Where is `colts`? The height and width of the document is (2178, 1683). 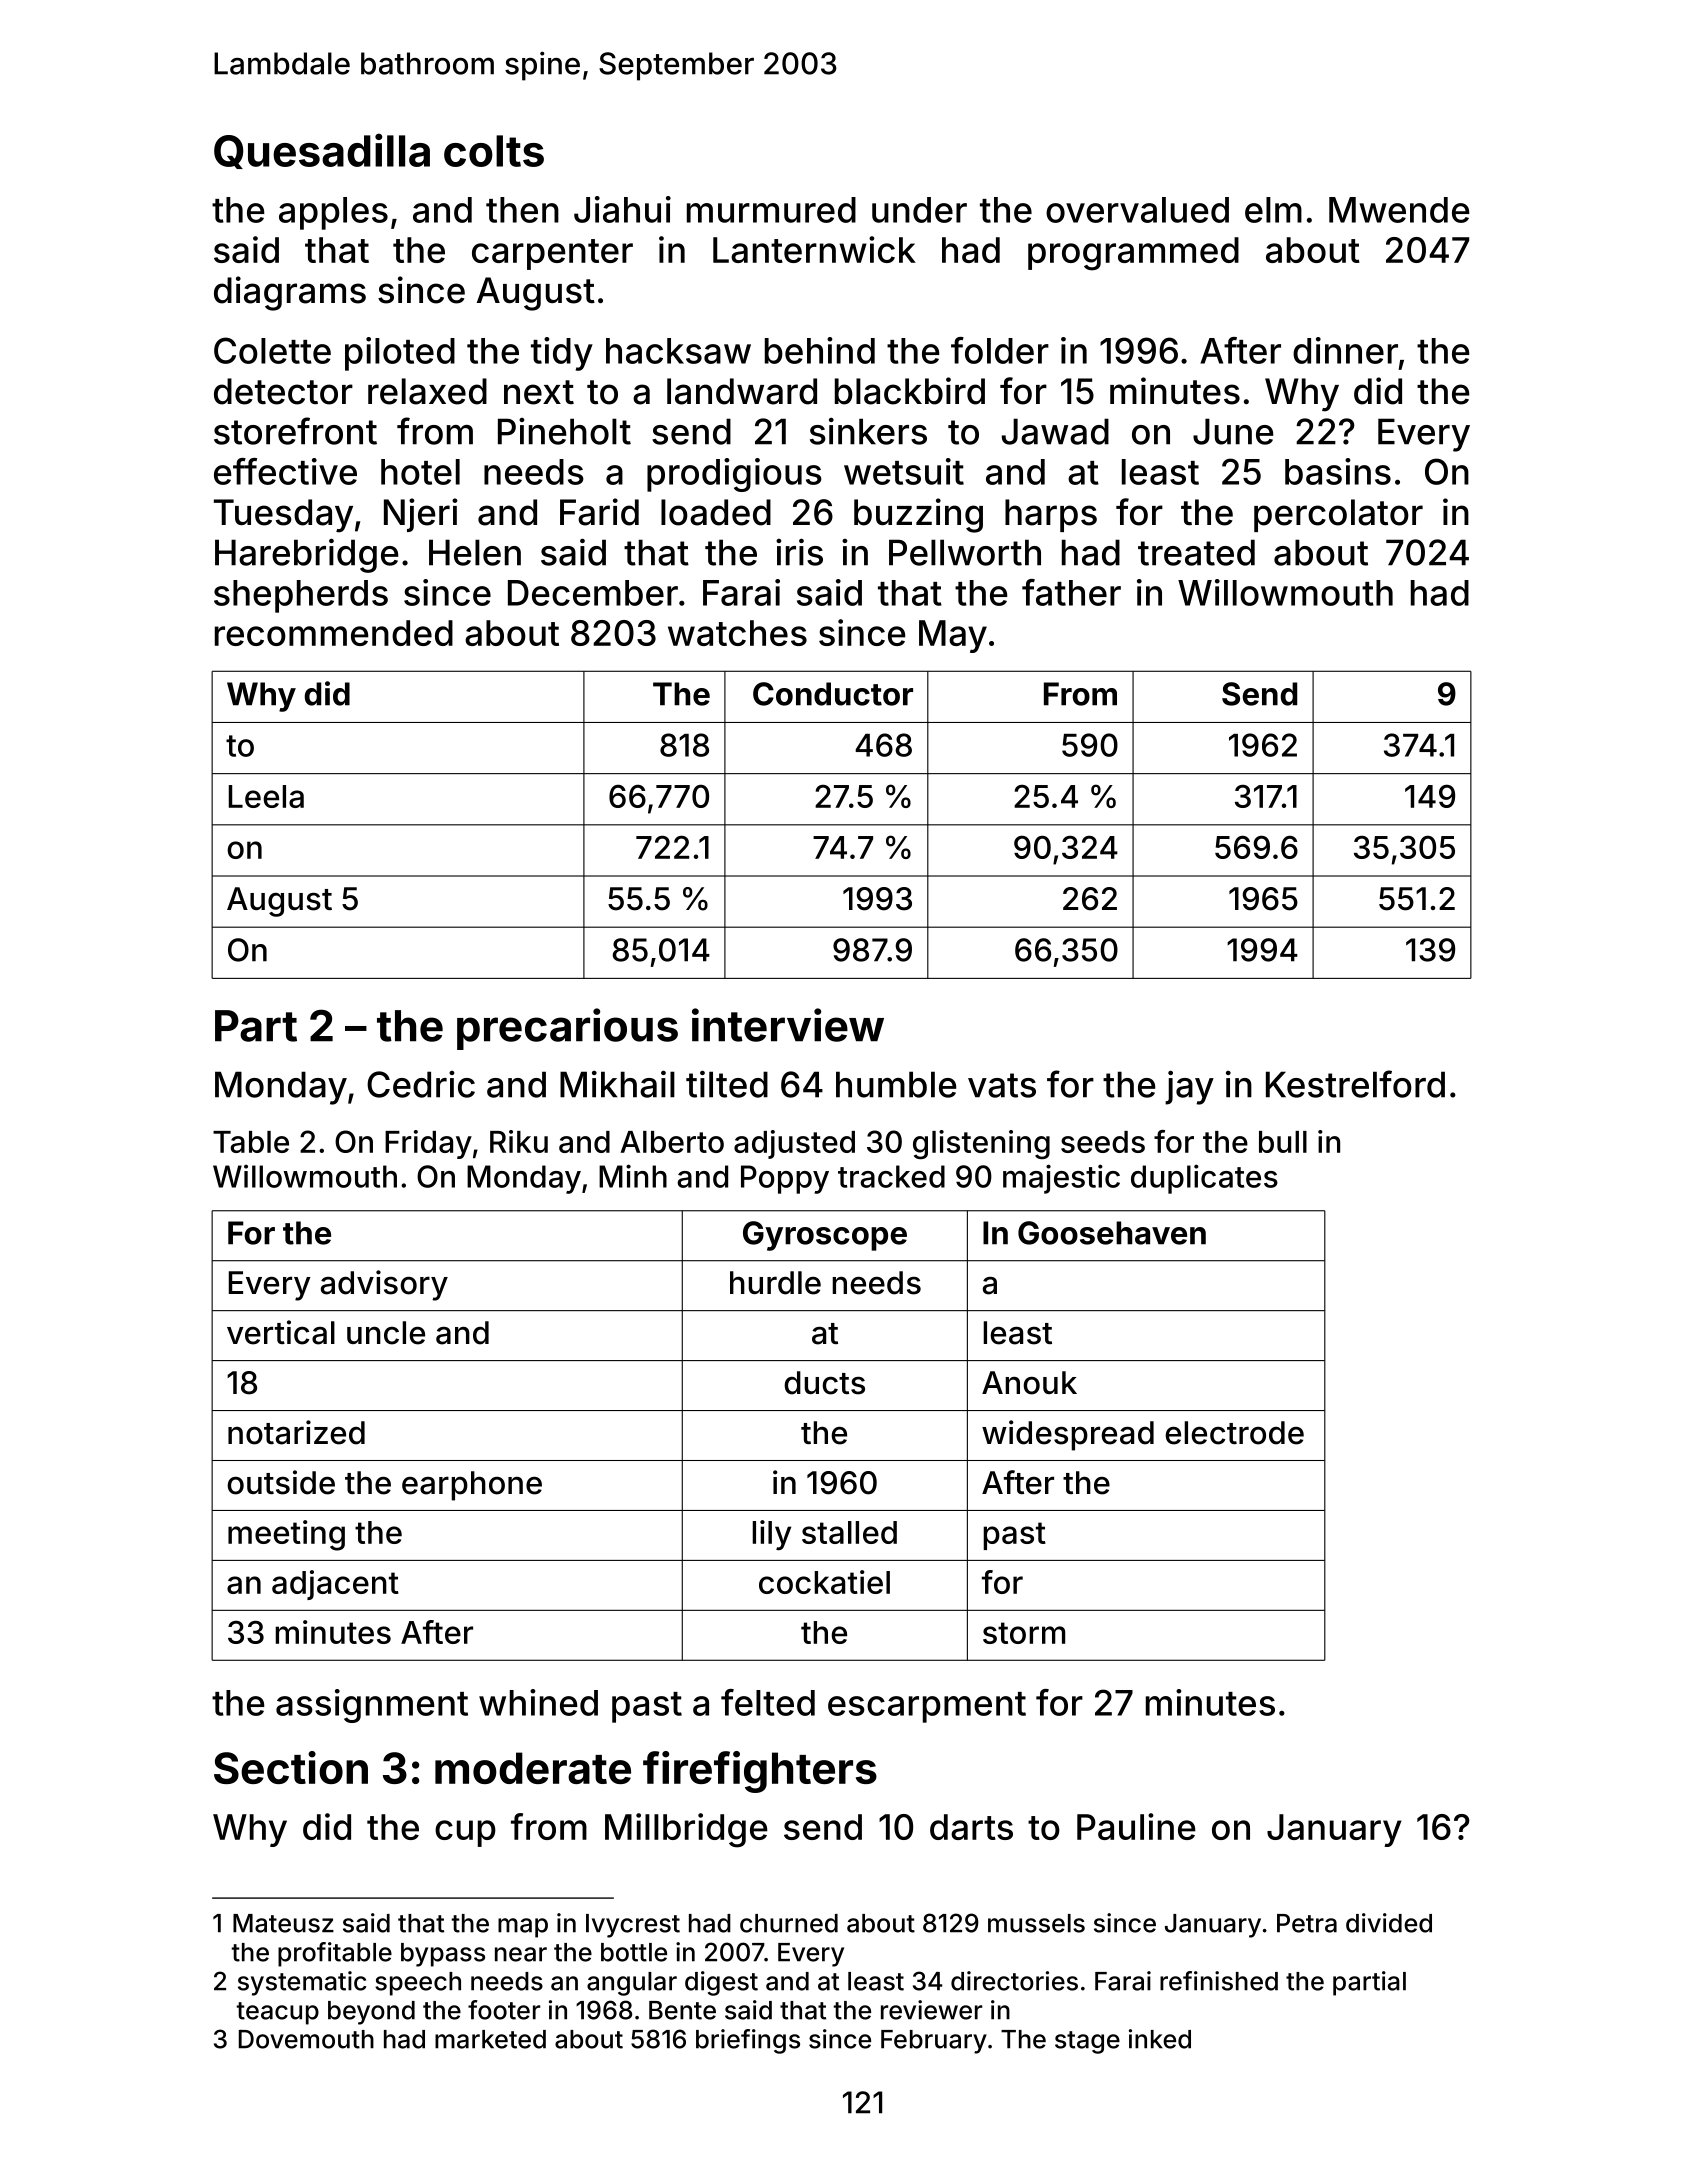
colts is located at coordinates (494, 151).
